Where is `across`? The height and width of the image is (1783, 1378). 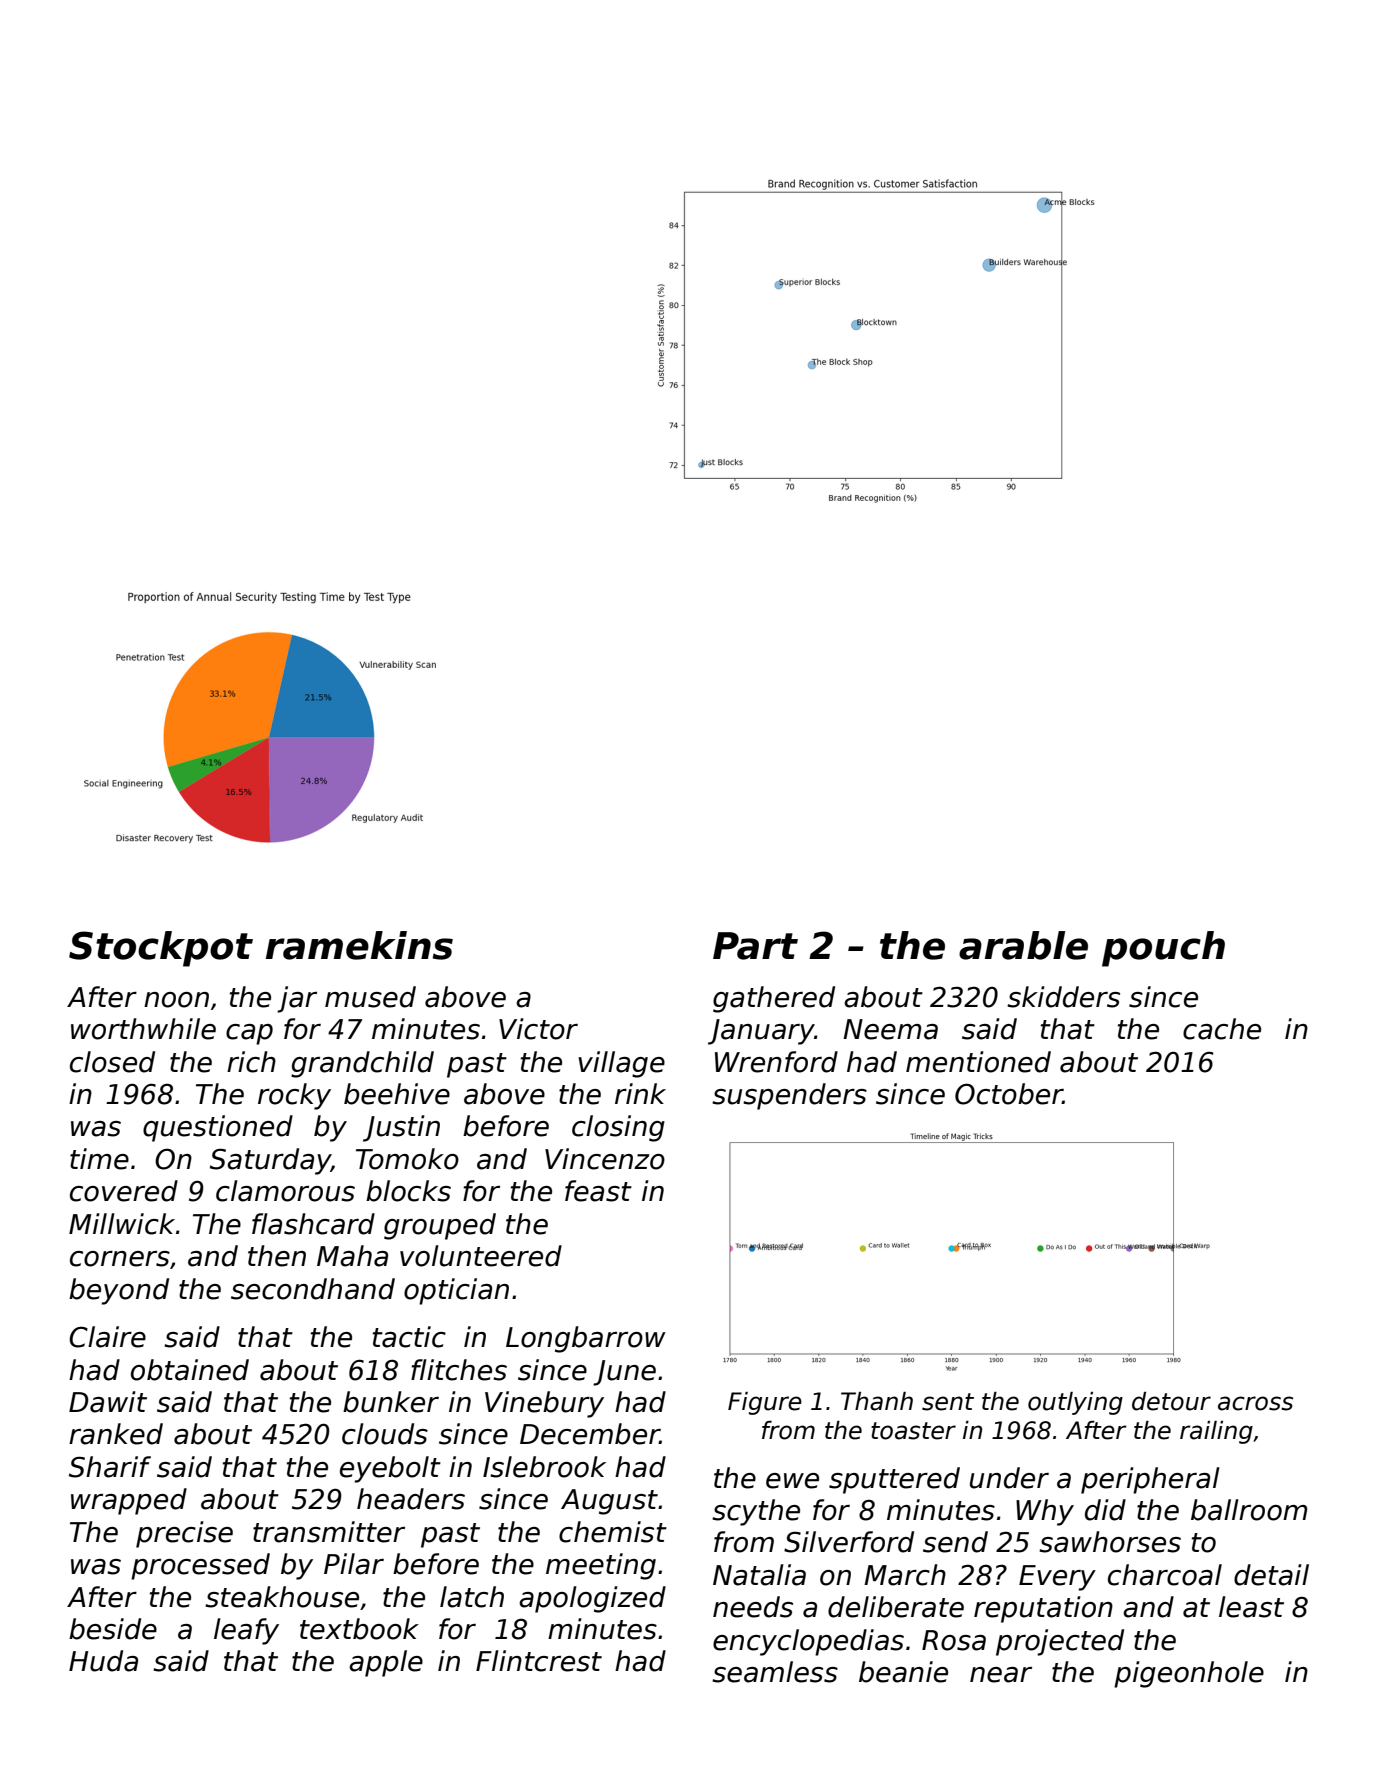 across is located at coordinates (1255, 1403).
